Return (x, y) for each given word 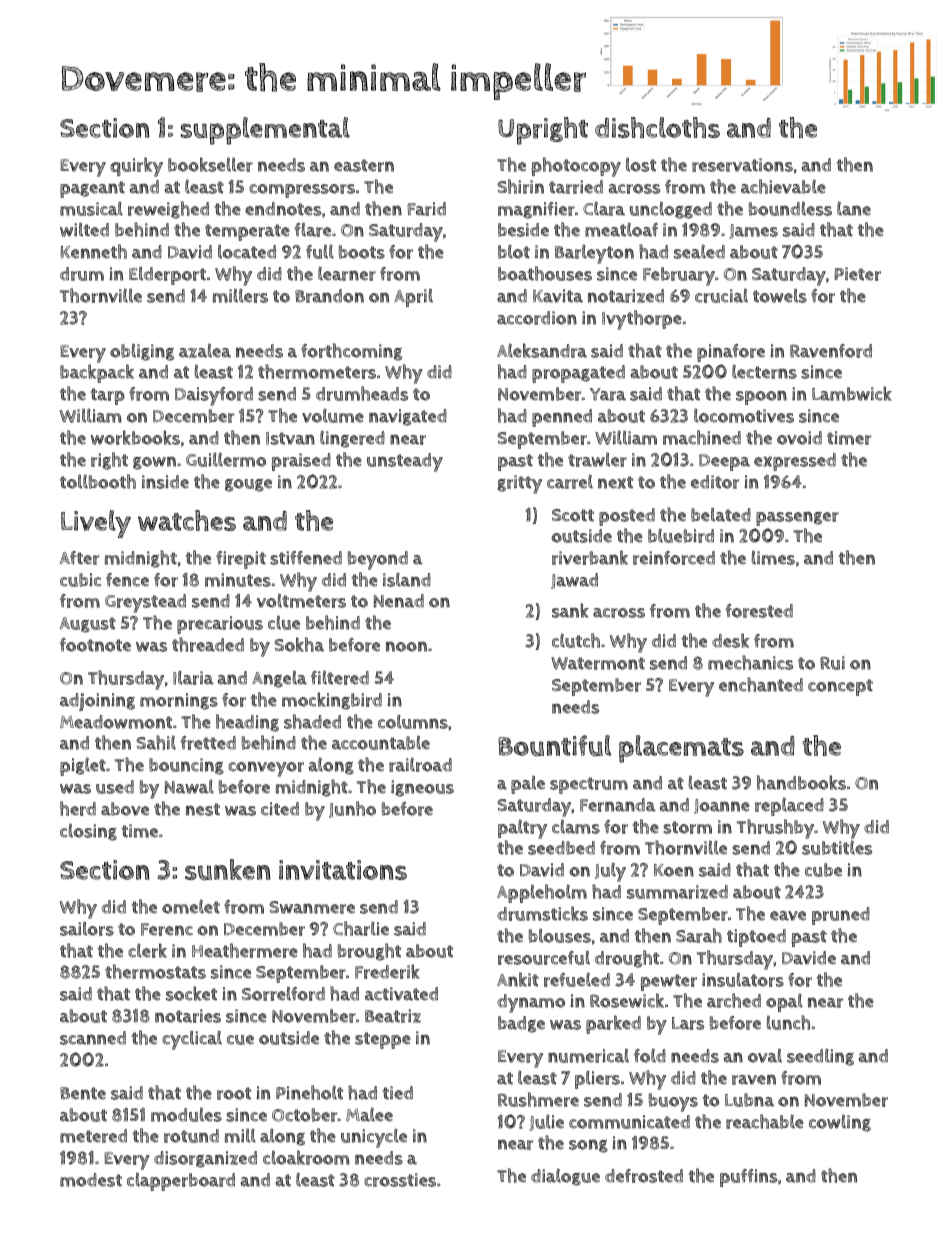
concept (840, 687)
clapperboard (181, 1182)
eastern (364, 165)
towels (780, 295)
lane (854, 208)
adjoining (97, 702)
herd (78, 808)
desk (730, 640)
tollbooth (98, 481)
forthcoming (351, 352)
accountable (381, 743)
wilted (84, 229)
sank (570, 610)
